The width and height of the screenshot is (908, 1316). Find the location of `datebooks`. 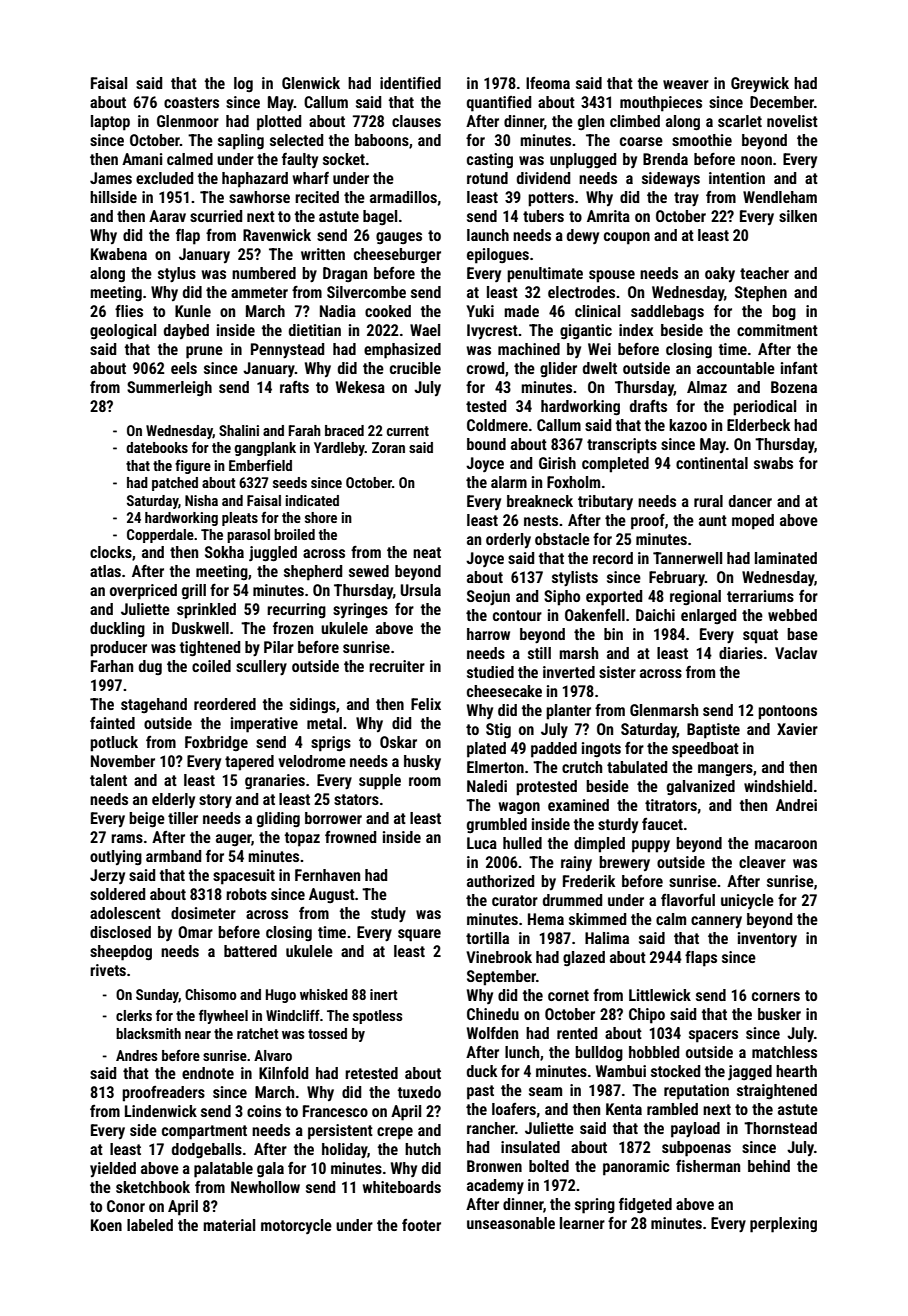

datebooks is located at coordinates (157, 447).
